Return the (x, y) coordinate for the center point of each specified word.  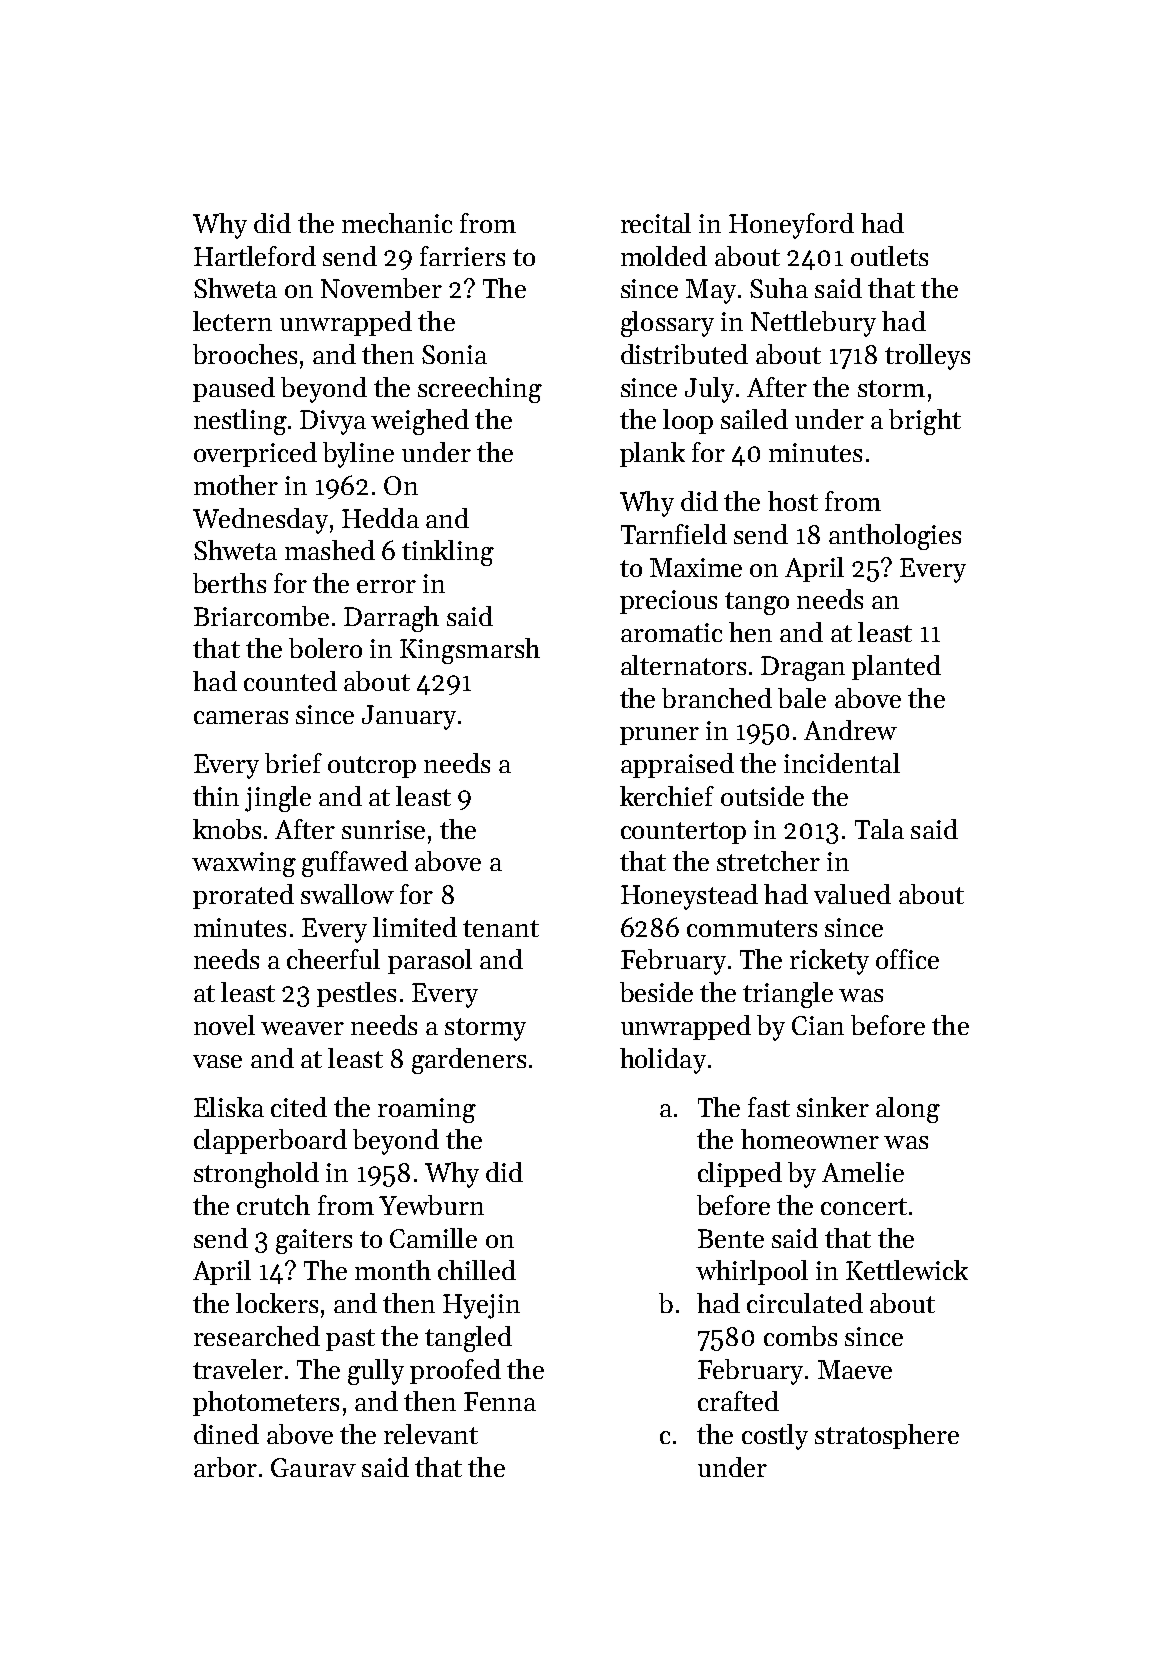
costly (775, 1437)
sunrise (383, 829)
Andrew (850, 730)
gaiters (314, 1241)
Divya (333, 422)
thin (216, 796)
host (793, 501)
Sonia (454, 354)
